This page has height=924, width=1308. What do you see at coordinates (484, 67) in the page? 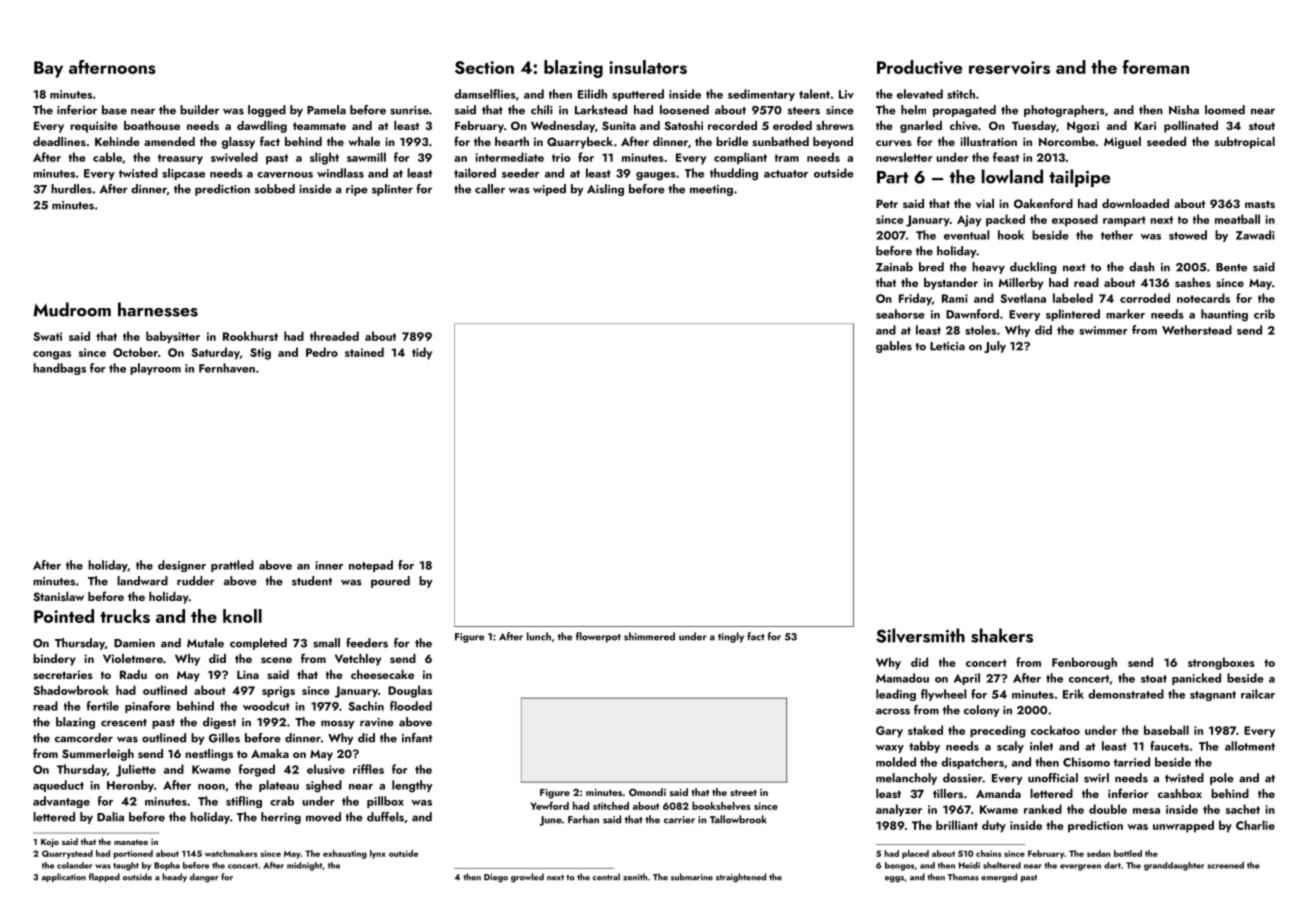
I see `Section` at bounding box center [484, 67].
